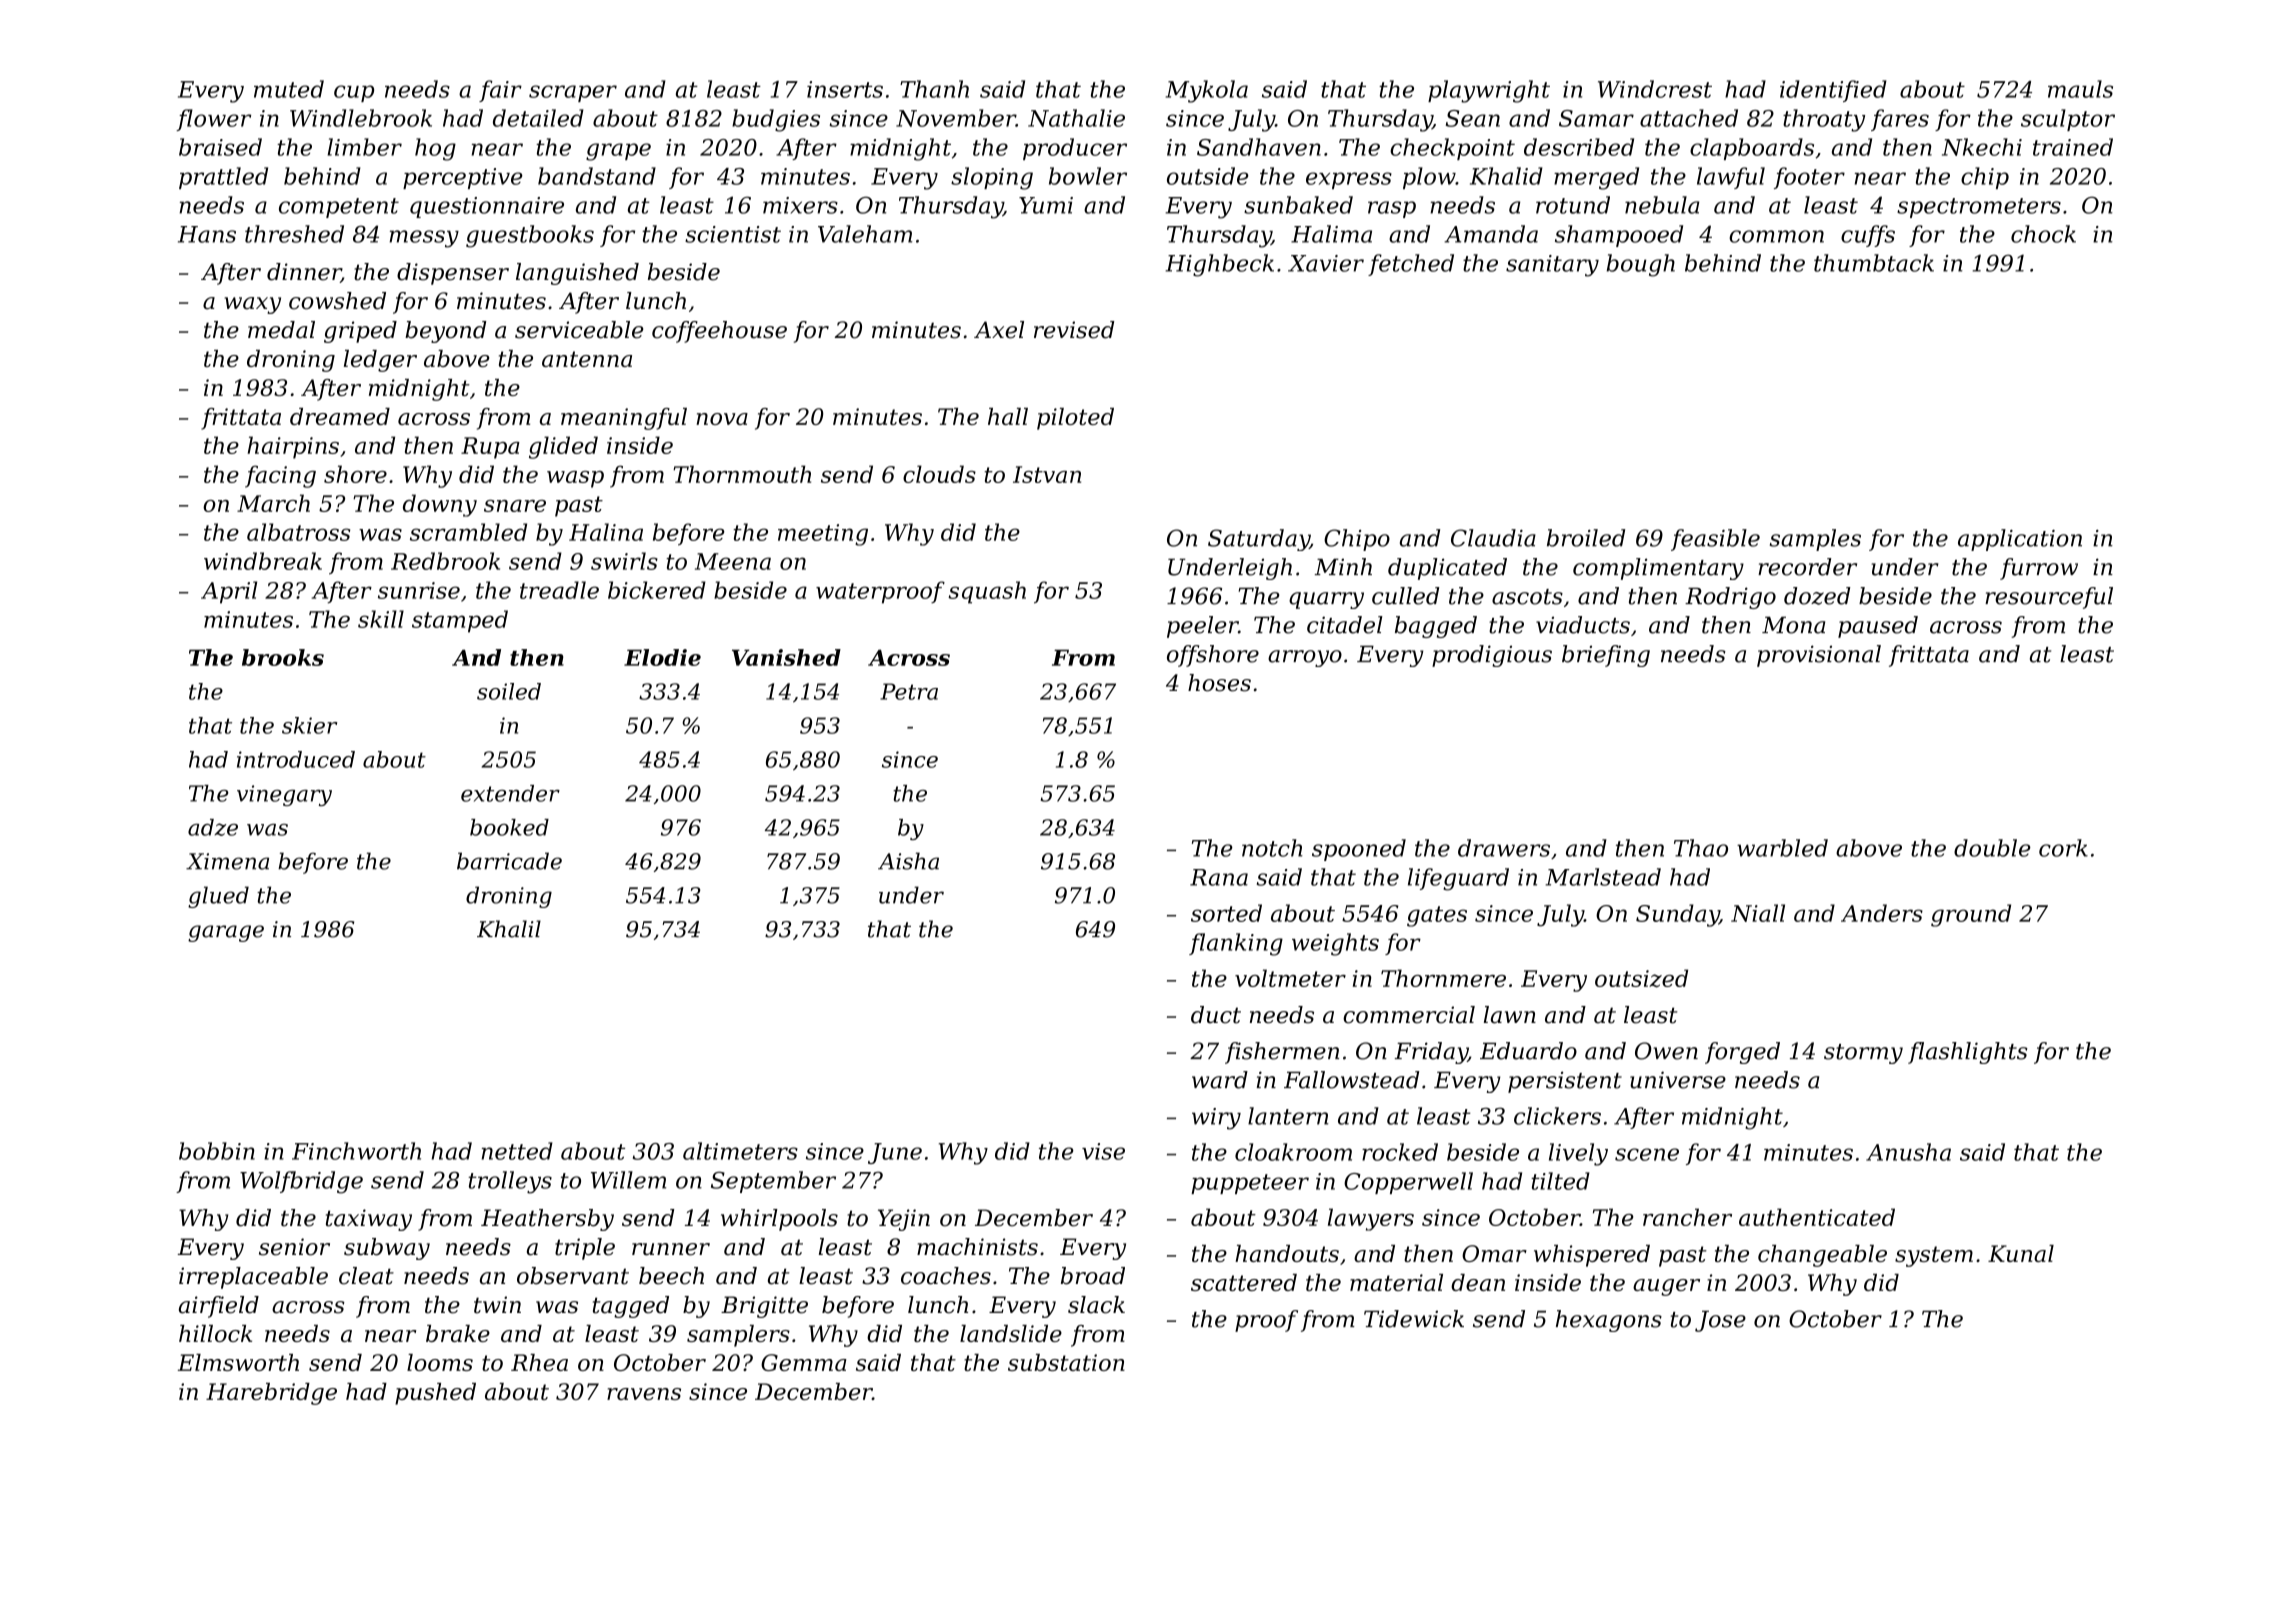 The image size is (2292, 1620). Describe the element at coordinates (1272, 848) in the image. I see `notch` at that location.
